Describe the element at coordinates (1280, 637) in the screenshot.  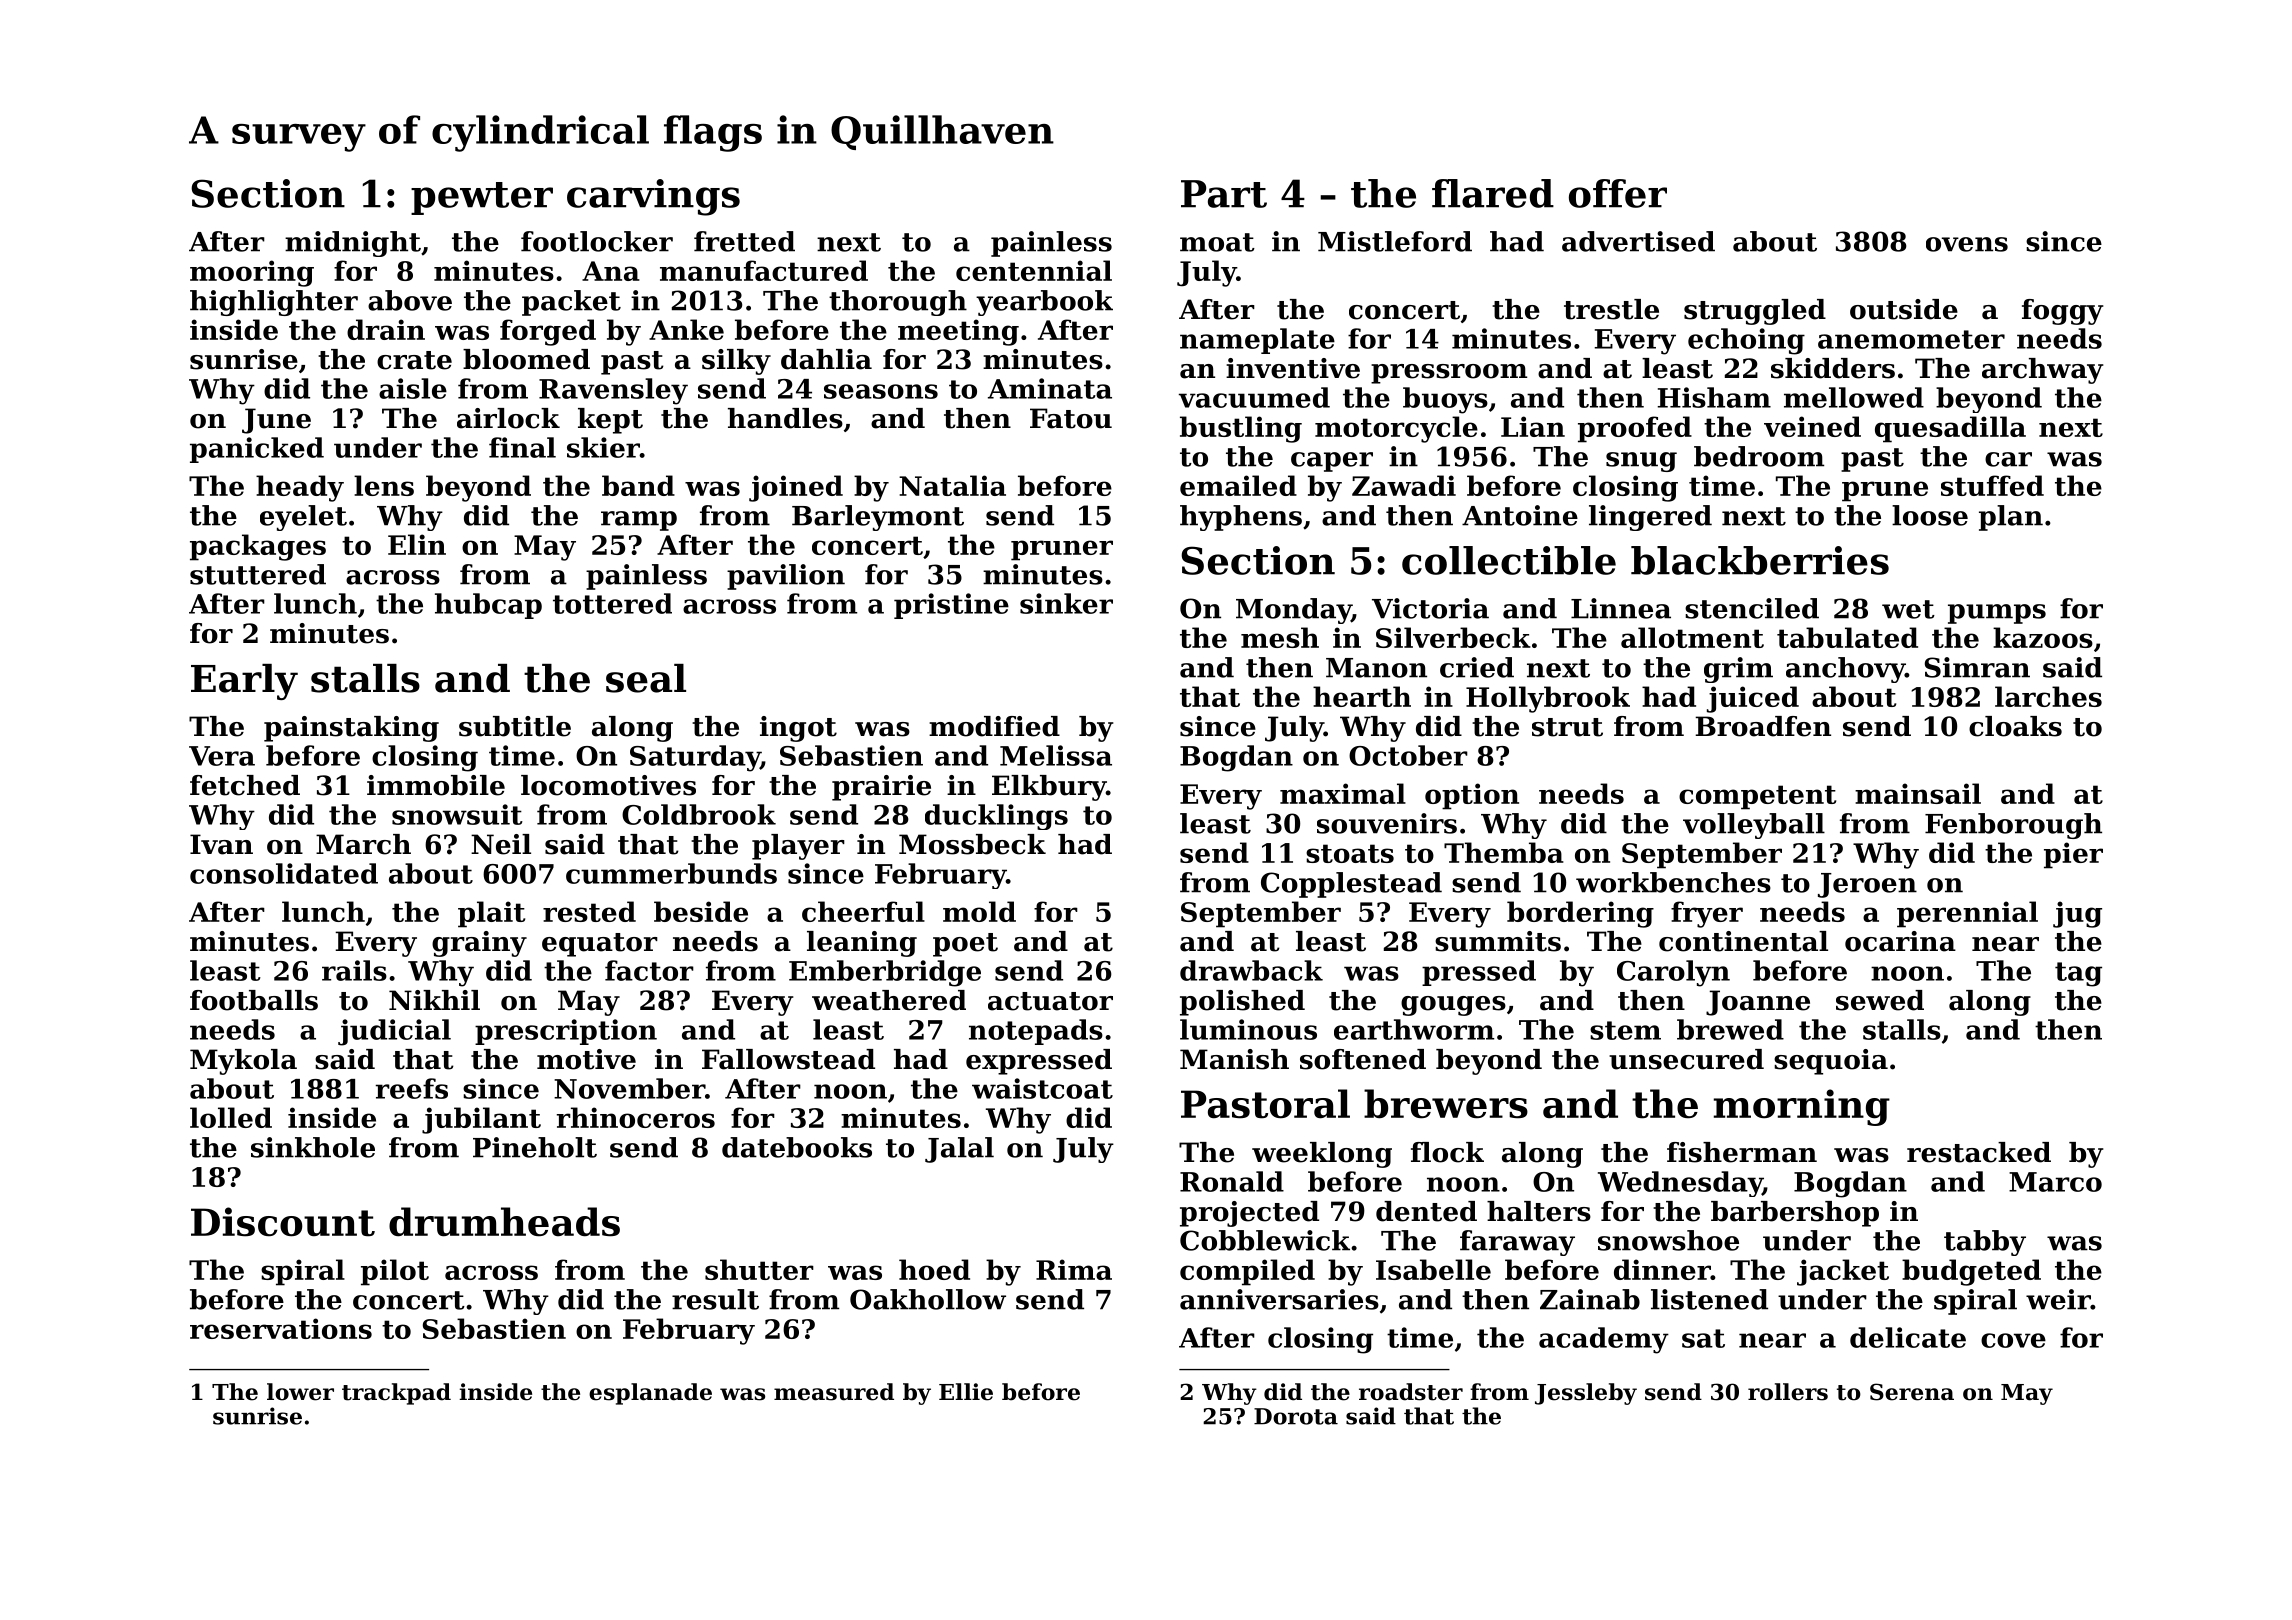
I see `mesh` at that location.
